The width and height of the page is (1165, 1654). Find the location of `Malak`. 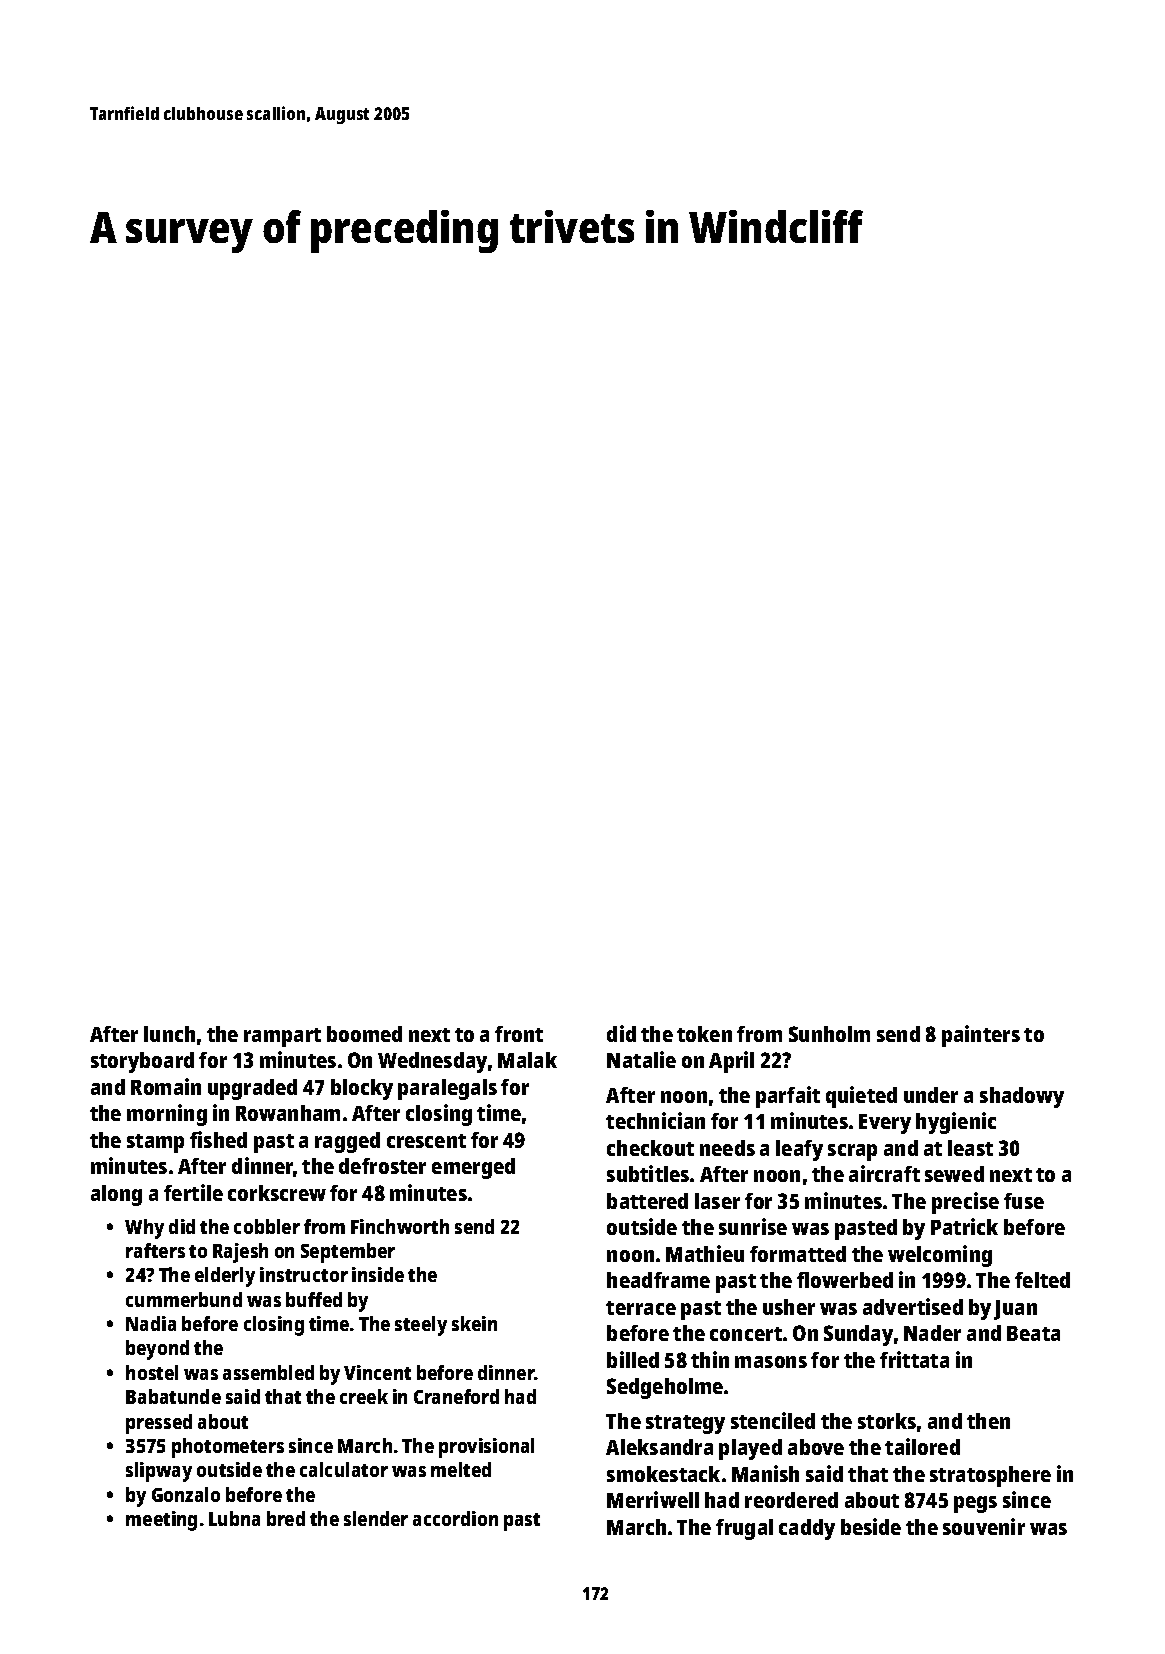

Malak is located at coordinates (527, 1060).
